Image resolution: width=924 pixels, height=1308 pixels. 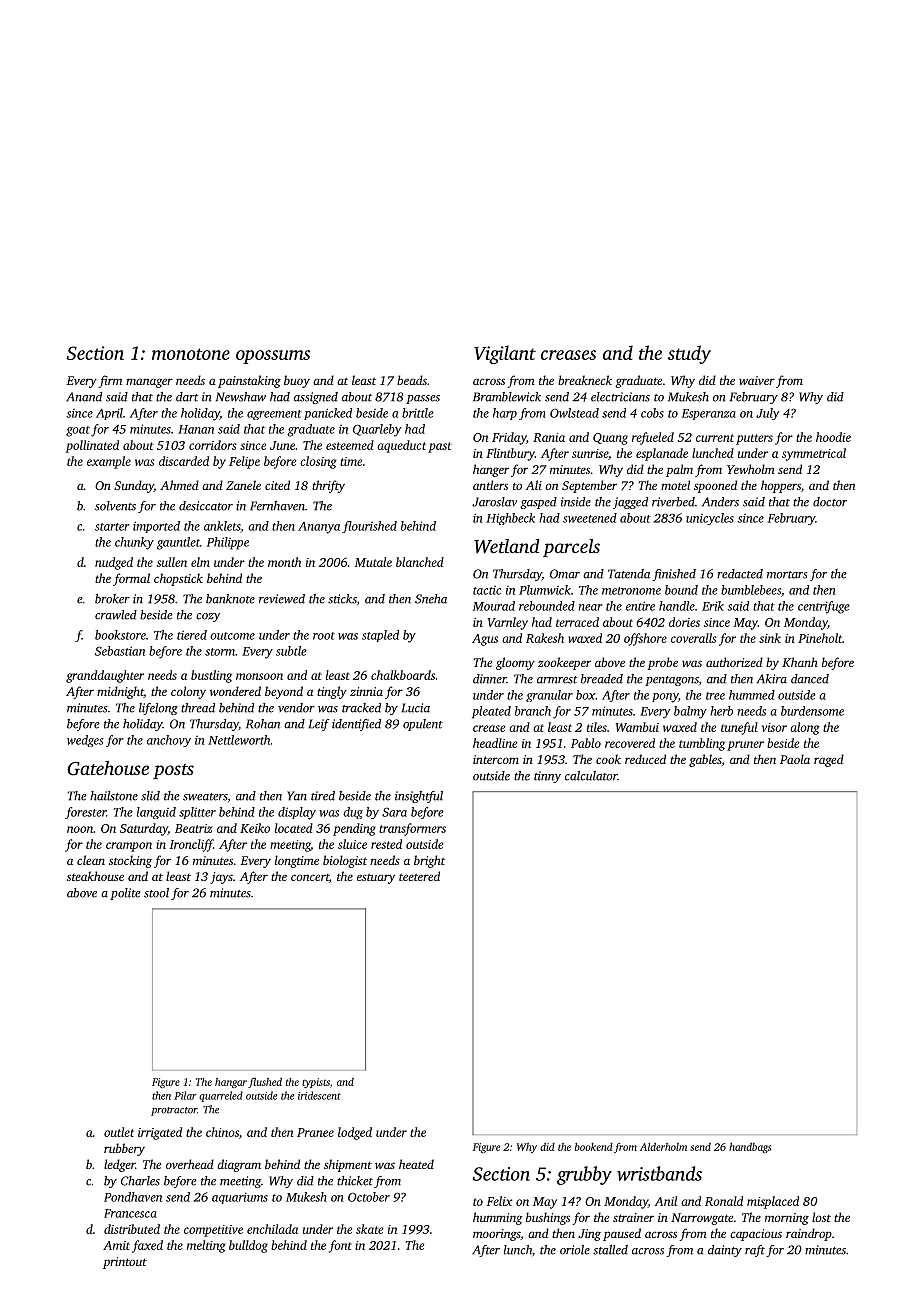 What do you see at coordinates (419, 876) in the document?
I see `teetered` at bounding box center [419, 876].
